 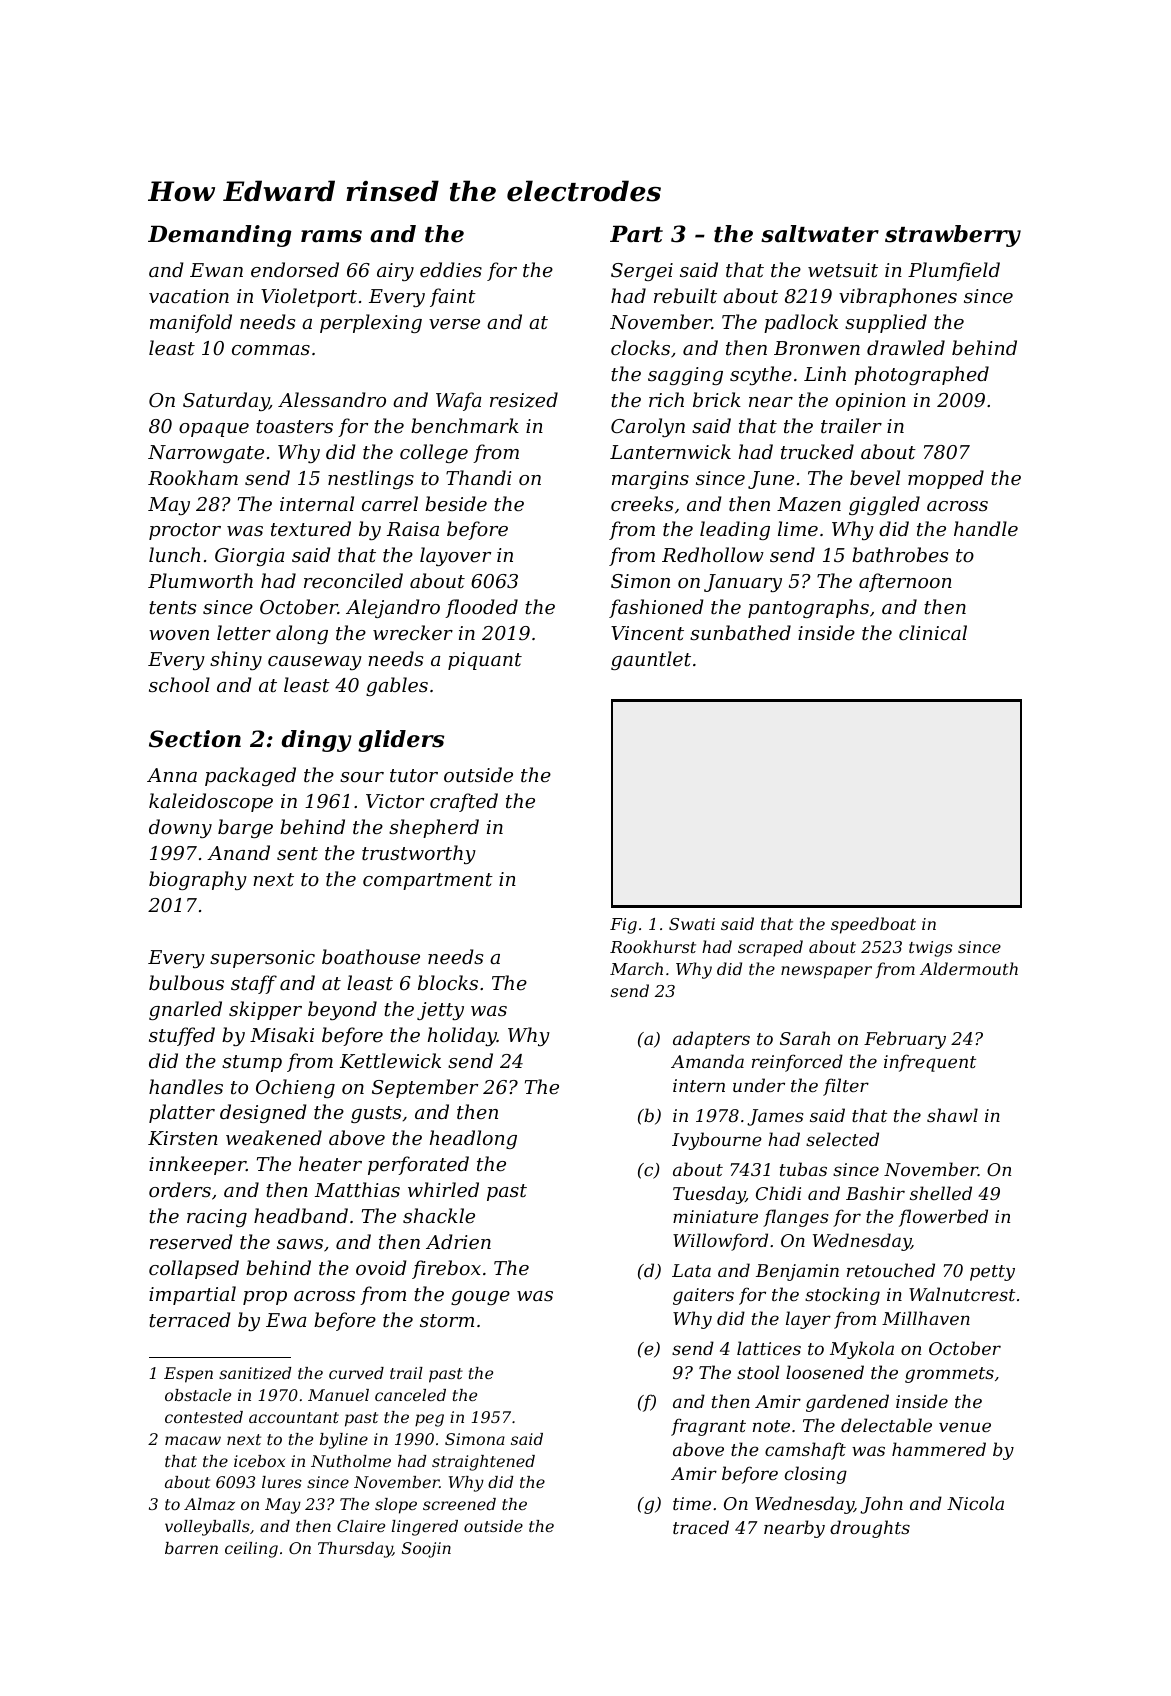 What do you see at coordinates (451, 269) in the image?
I see `eddies` at bounding box center [451, 269].
